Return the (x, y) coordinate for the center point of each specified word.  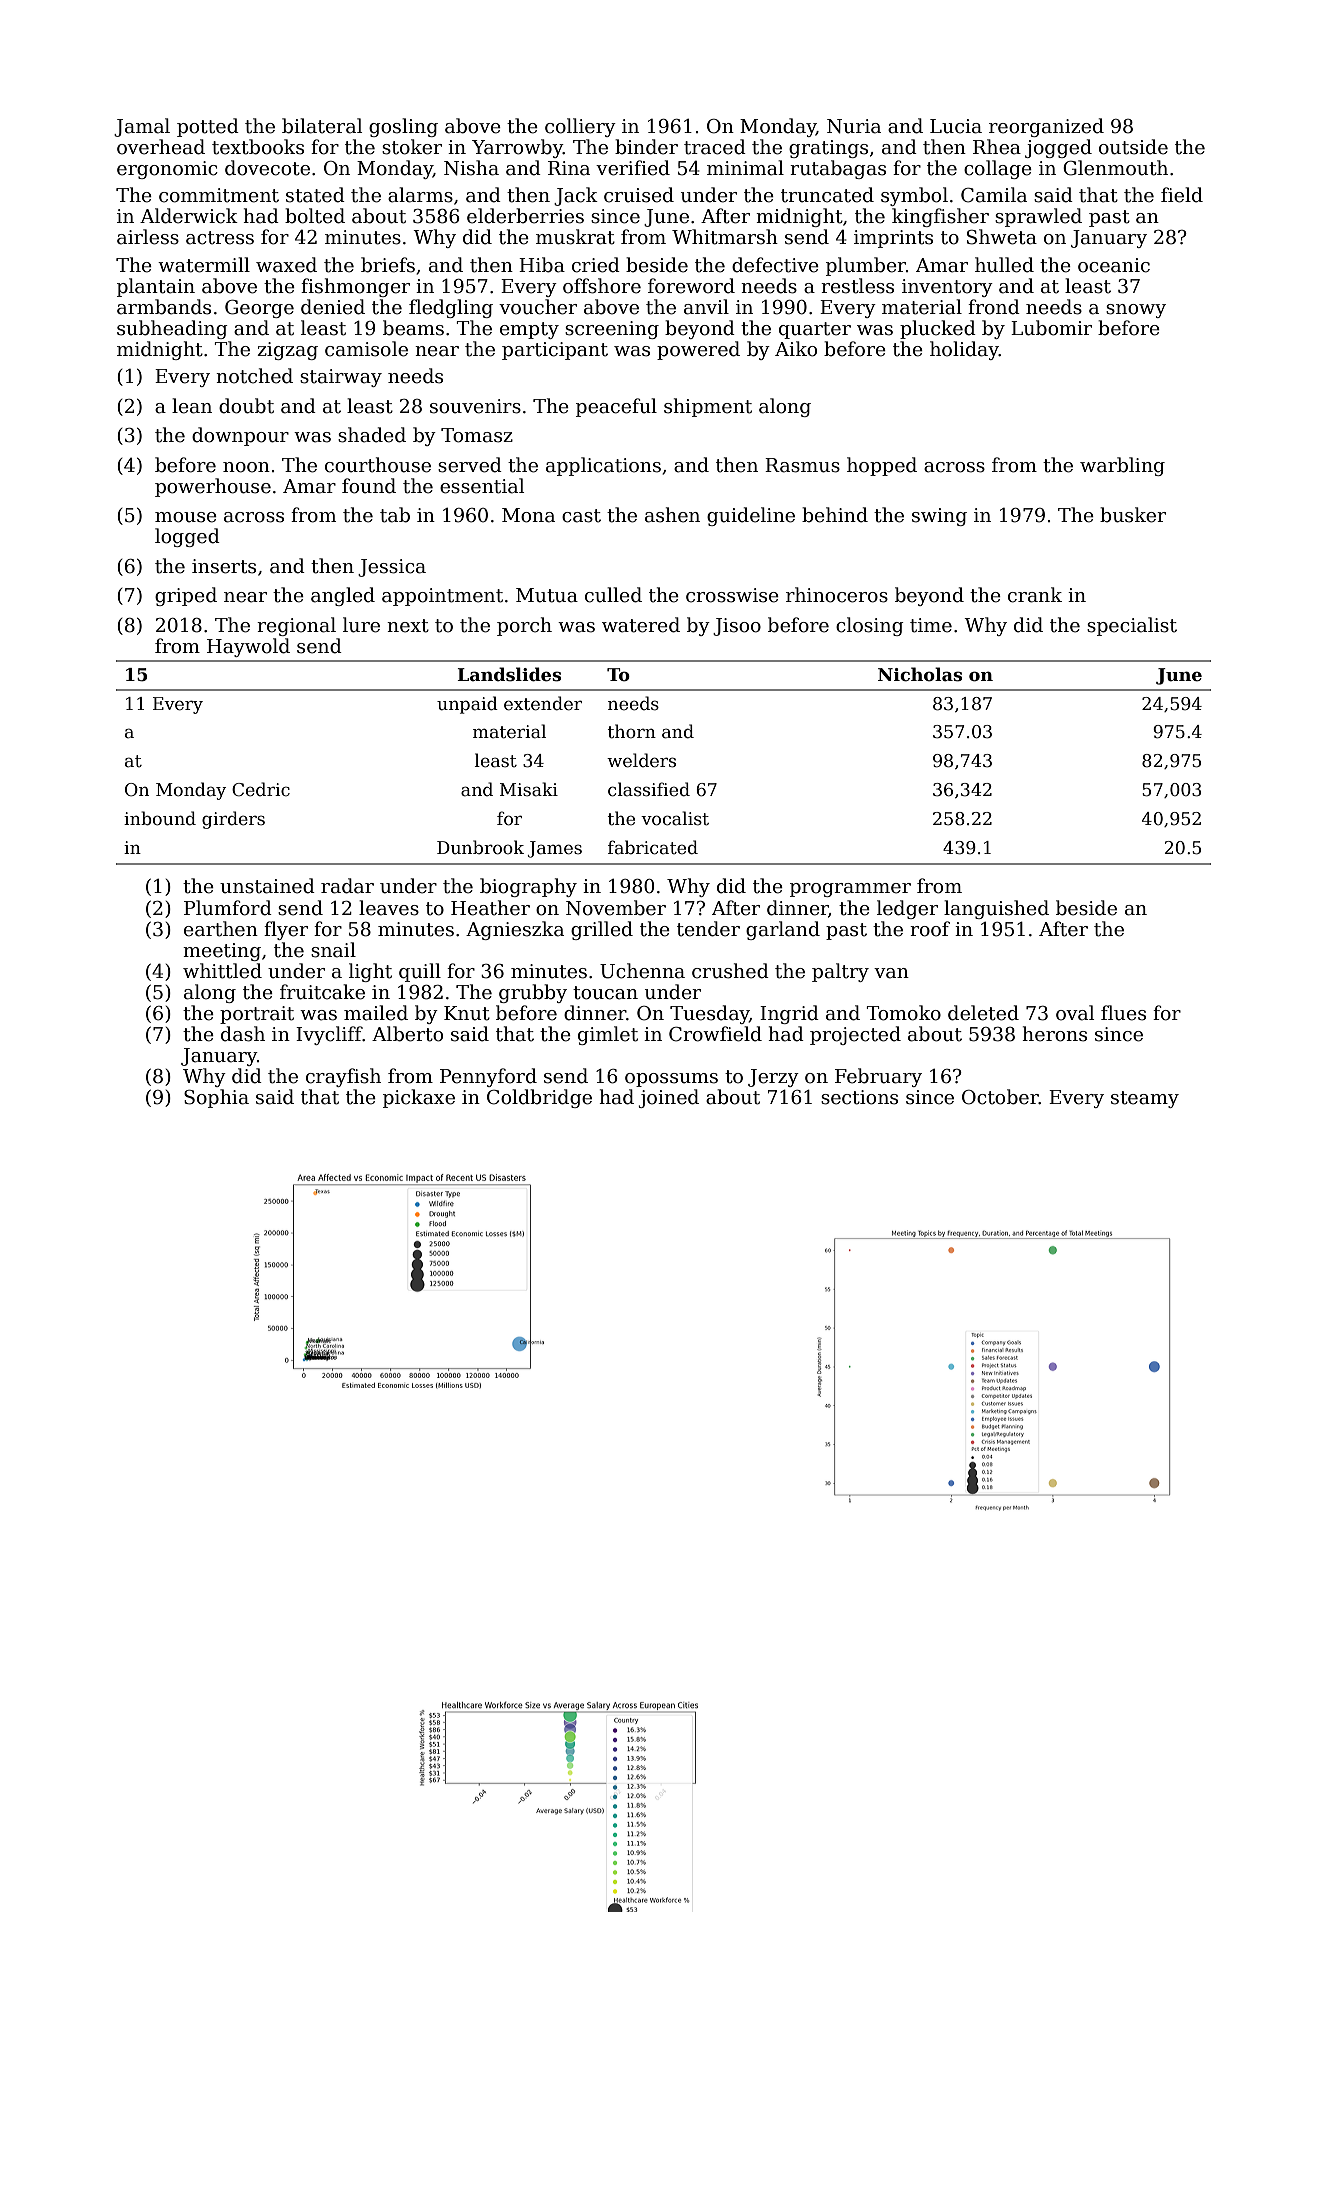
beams (413, 328)
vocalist (675, 818)
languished (996, 909)
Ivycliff (329, 1035)
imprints (893, 239)
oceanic (1114, 265)
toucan (605, 993)
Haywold (248, 647)
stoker (412, 147)
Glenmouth (1115, 168)
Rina (569, 168)
